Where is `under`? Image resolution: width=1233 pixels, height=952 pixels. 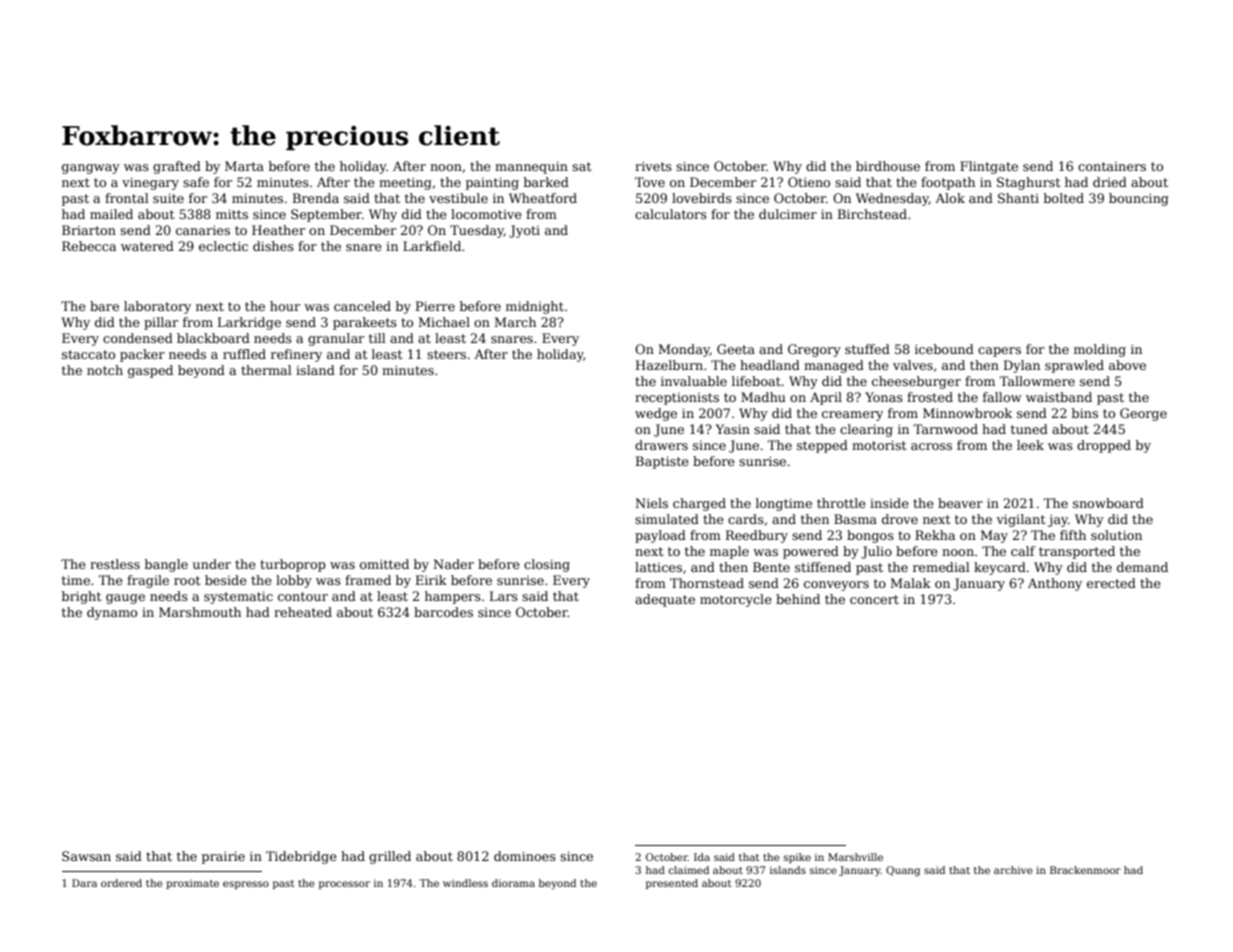 under is located at coordinates (212, 564).
